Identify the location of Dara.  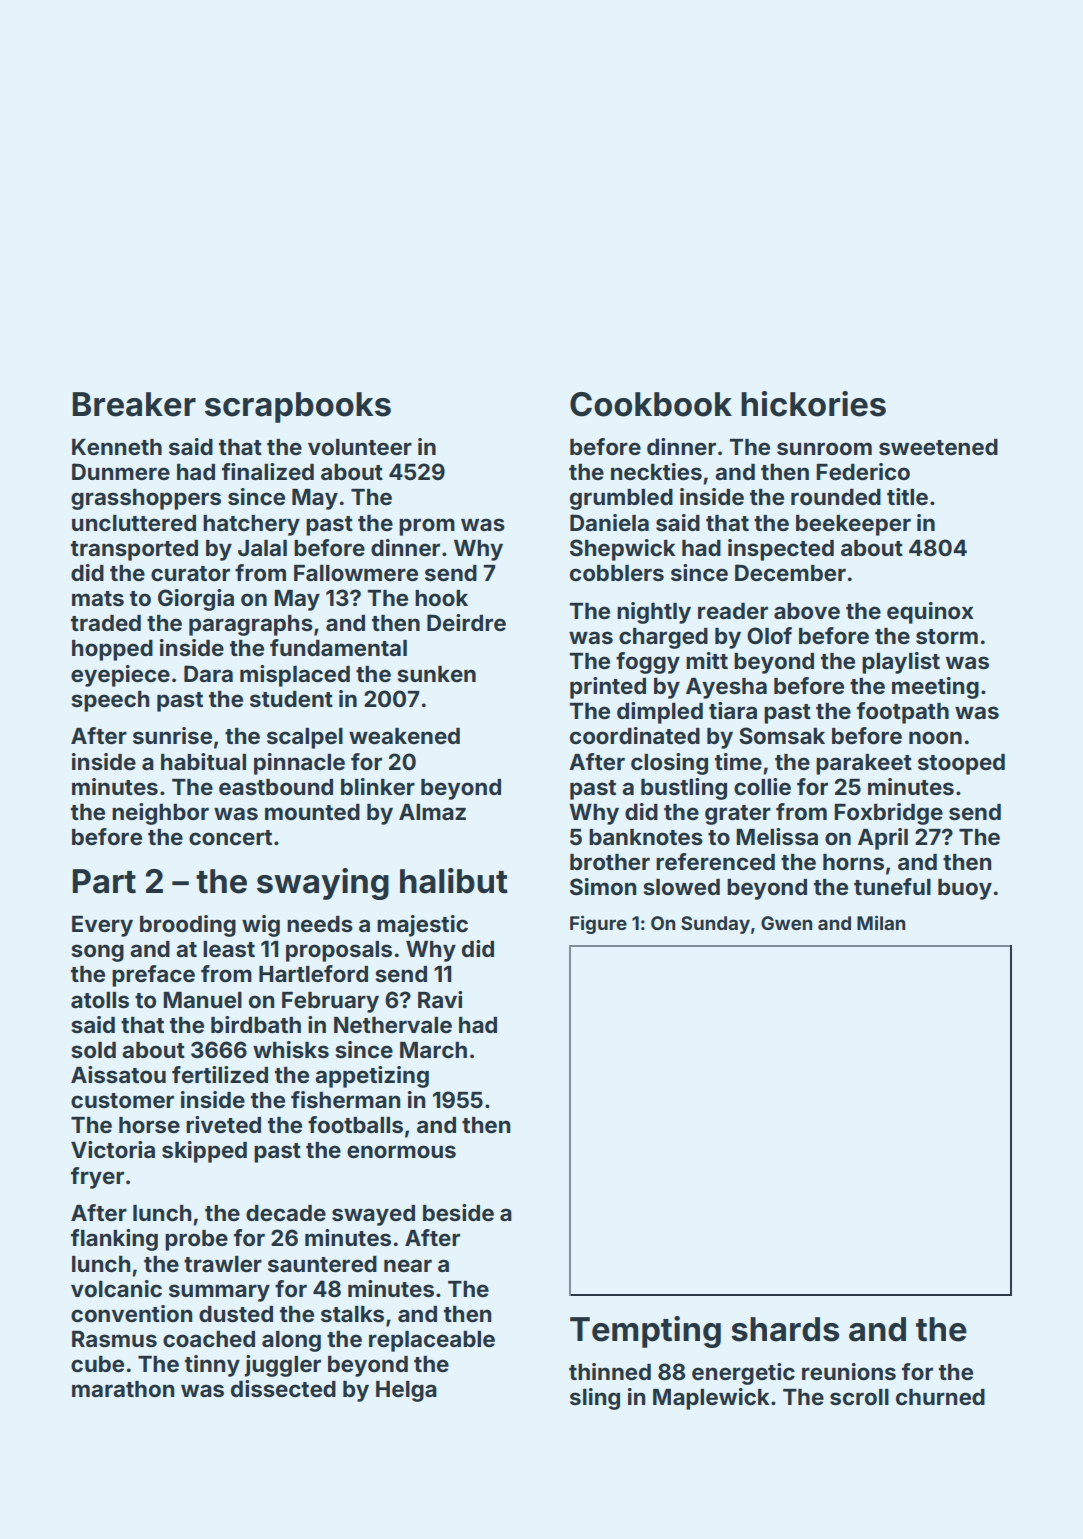
(208, 673).
